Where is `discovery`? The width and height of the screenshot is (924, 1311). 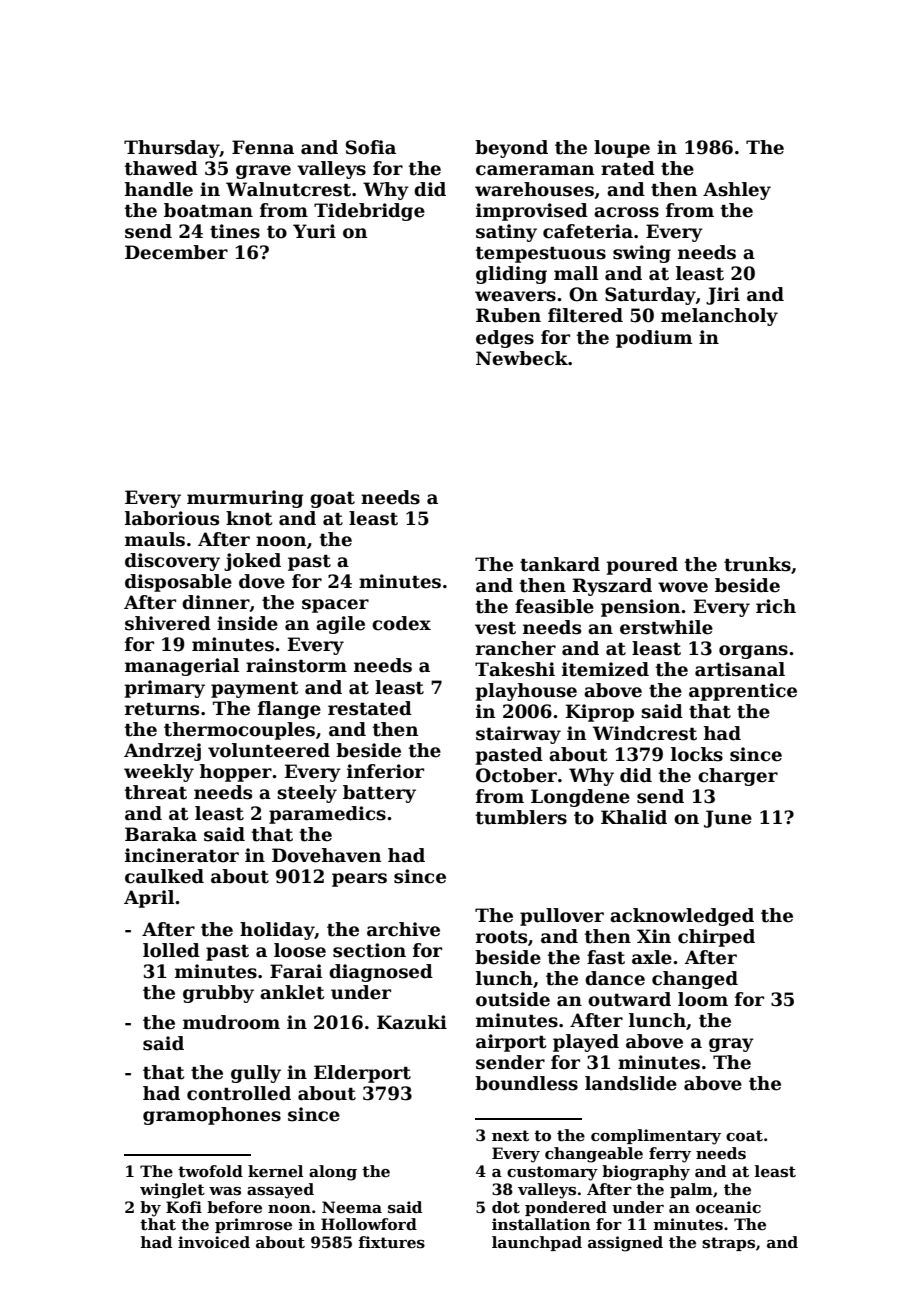 discovery is located at coordinates (172, 562).
